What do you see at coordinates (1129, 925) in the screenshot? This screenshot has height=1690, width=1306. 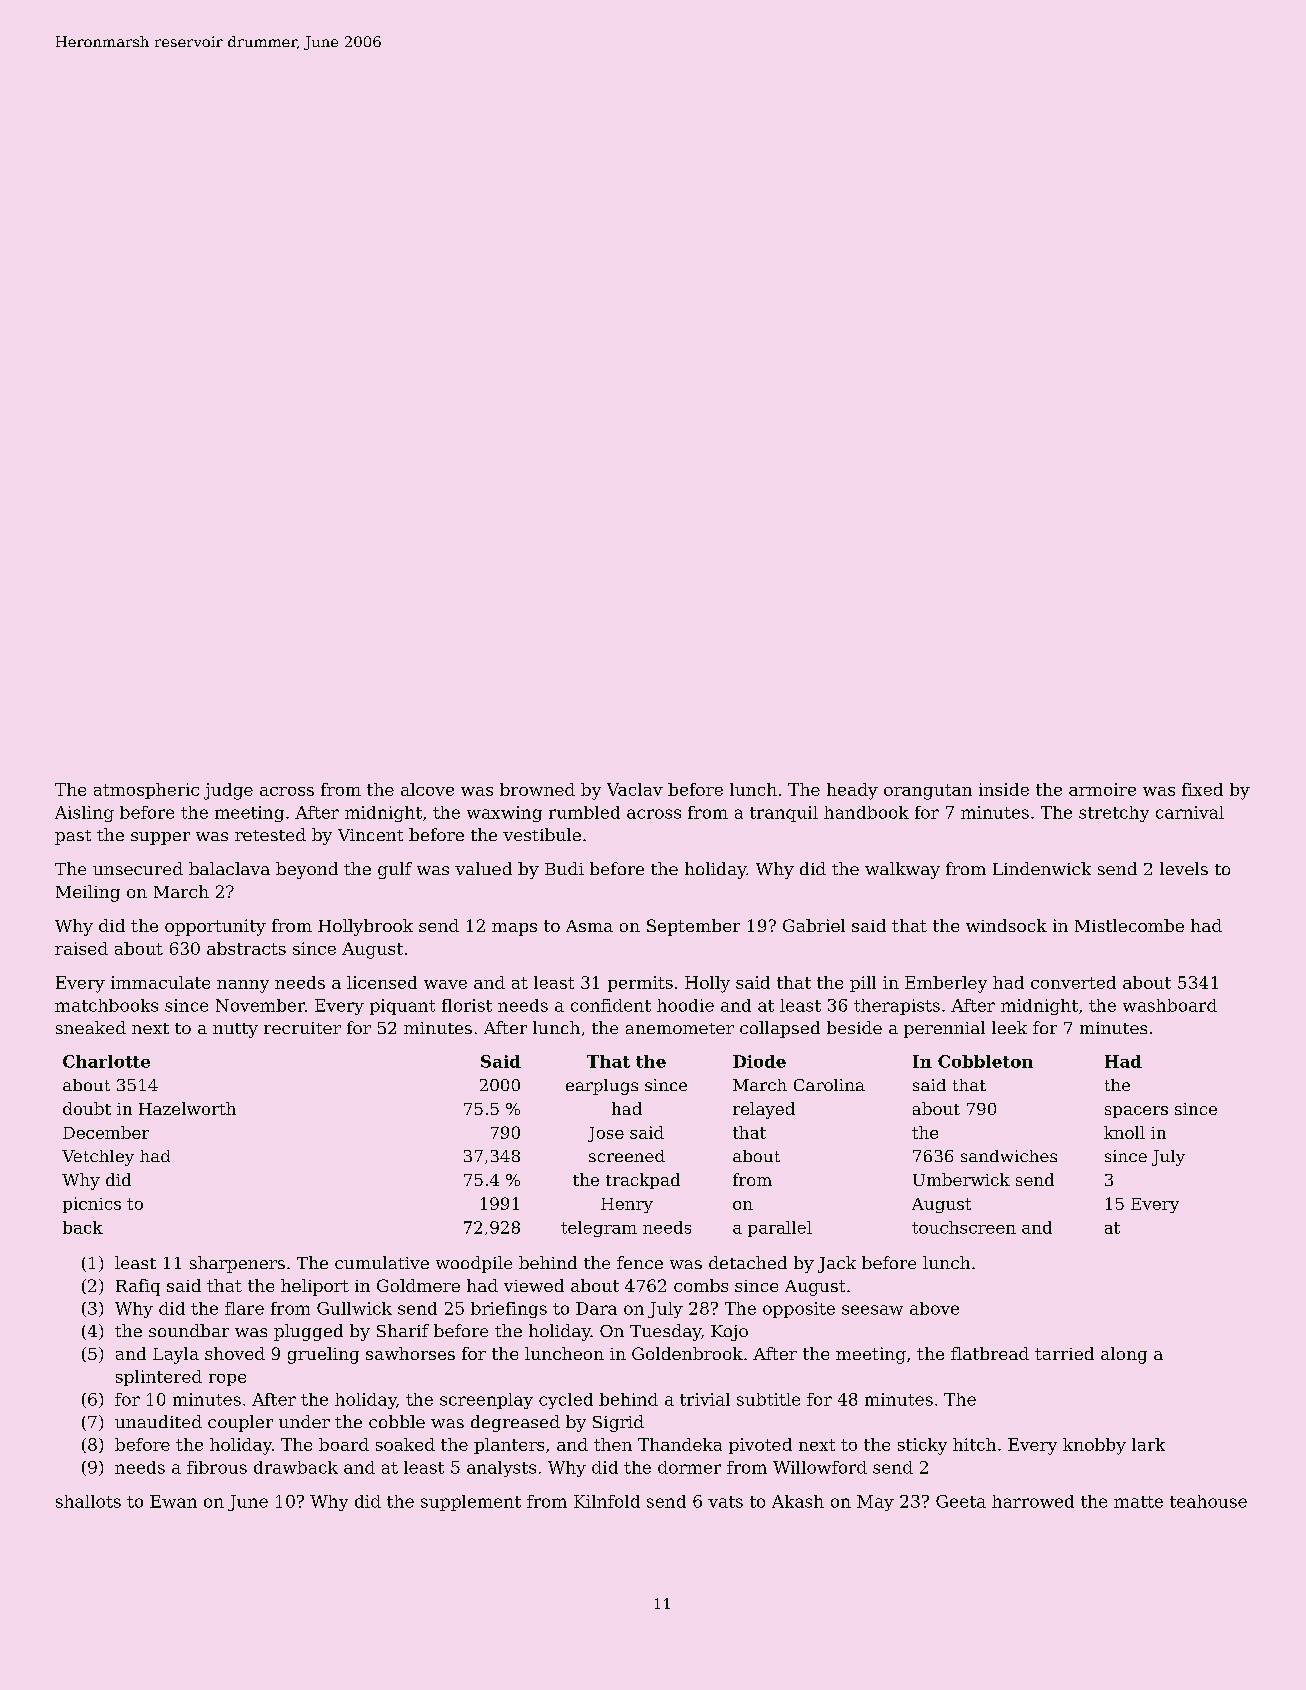 I see `Mistlecombe` at bounding box center [1129, 925].
